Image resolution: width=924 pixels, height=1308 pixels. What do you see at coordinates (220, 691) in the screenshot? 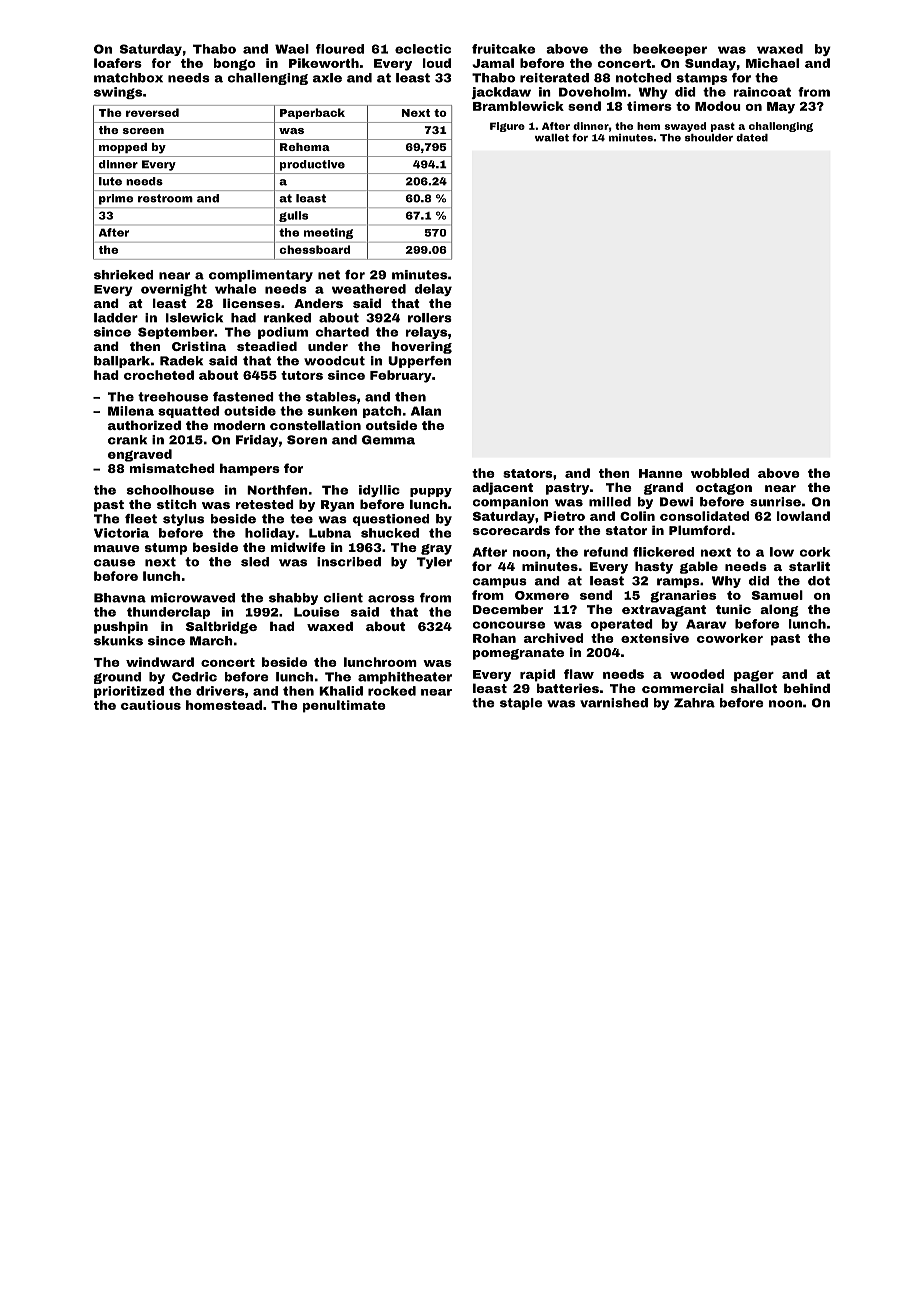
I see `drivers` at bounding box center [220, 691].
